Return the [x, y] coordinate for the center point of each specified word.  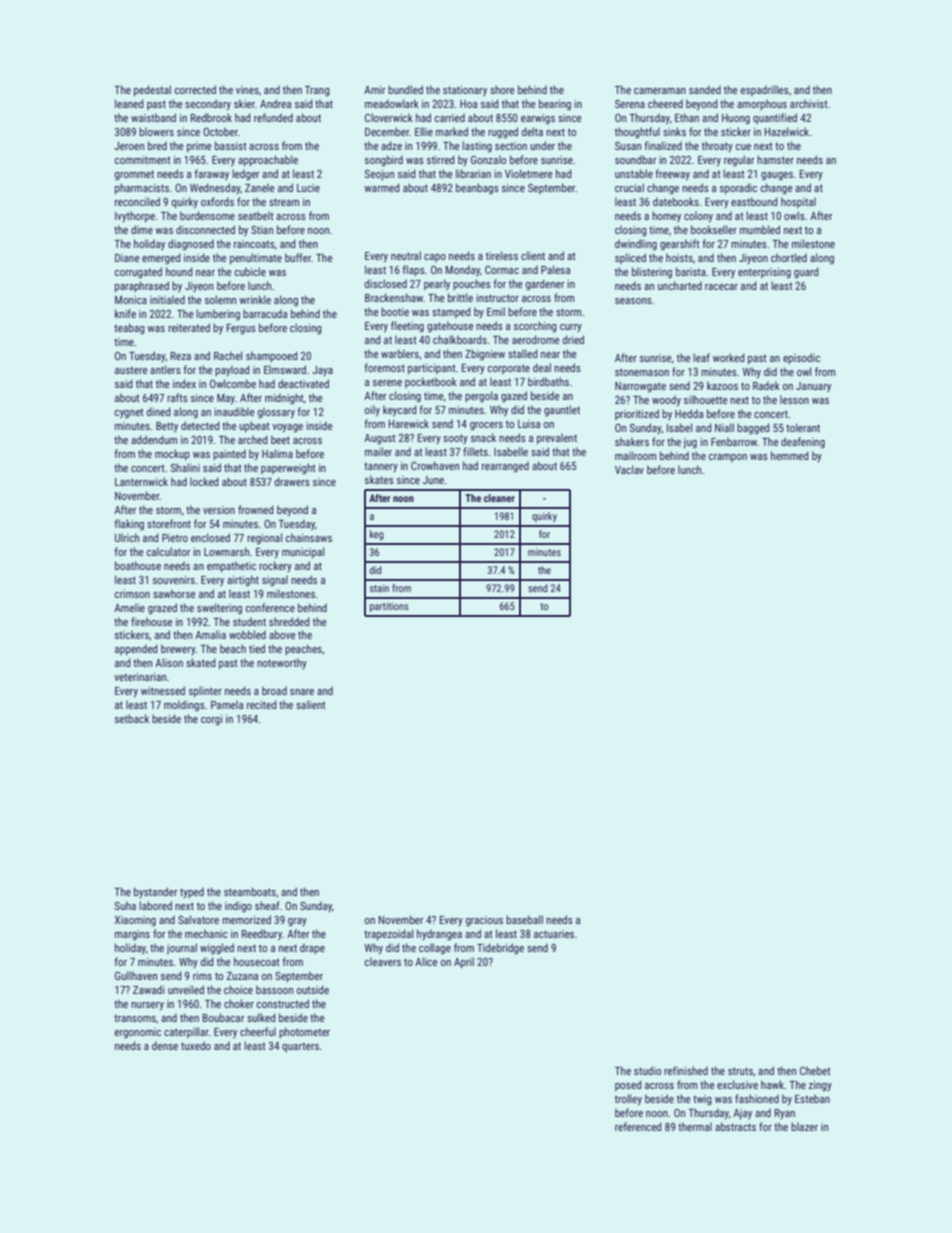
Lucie [308, 188]
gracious [484, 921]
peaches [303, 649]
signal [275, 580]
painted [229, 454]
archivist [809, 103]
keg [377, 535]
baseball [524, 919]
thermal [695, 1126]
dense [165, 1045]
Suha [125, 905]
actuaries [554, 934]
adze [391, 145]
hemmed [790, 455]
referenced [638, 1126]
